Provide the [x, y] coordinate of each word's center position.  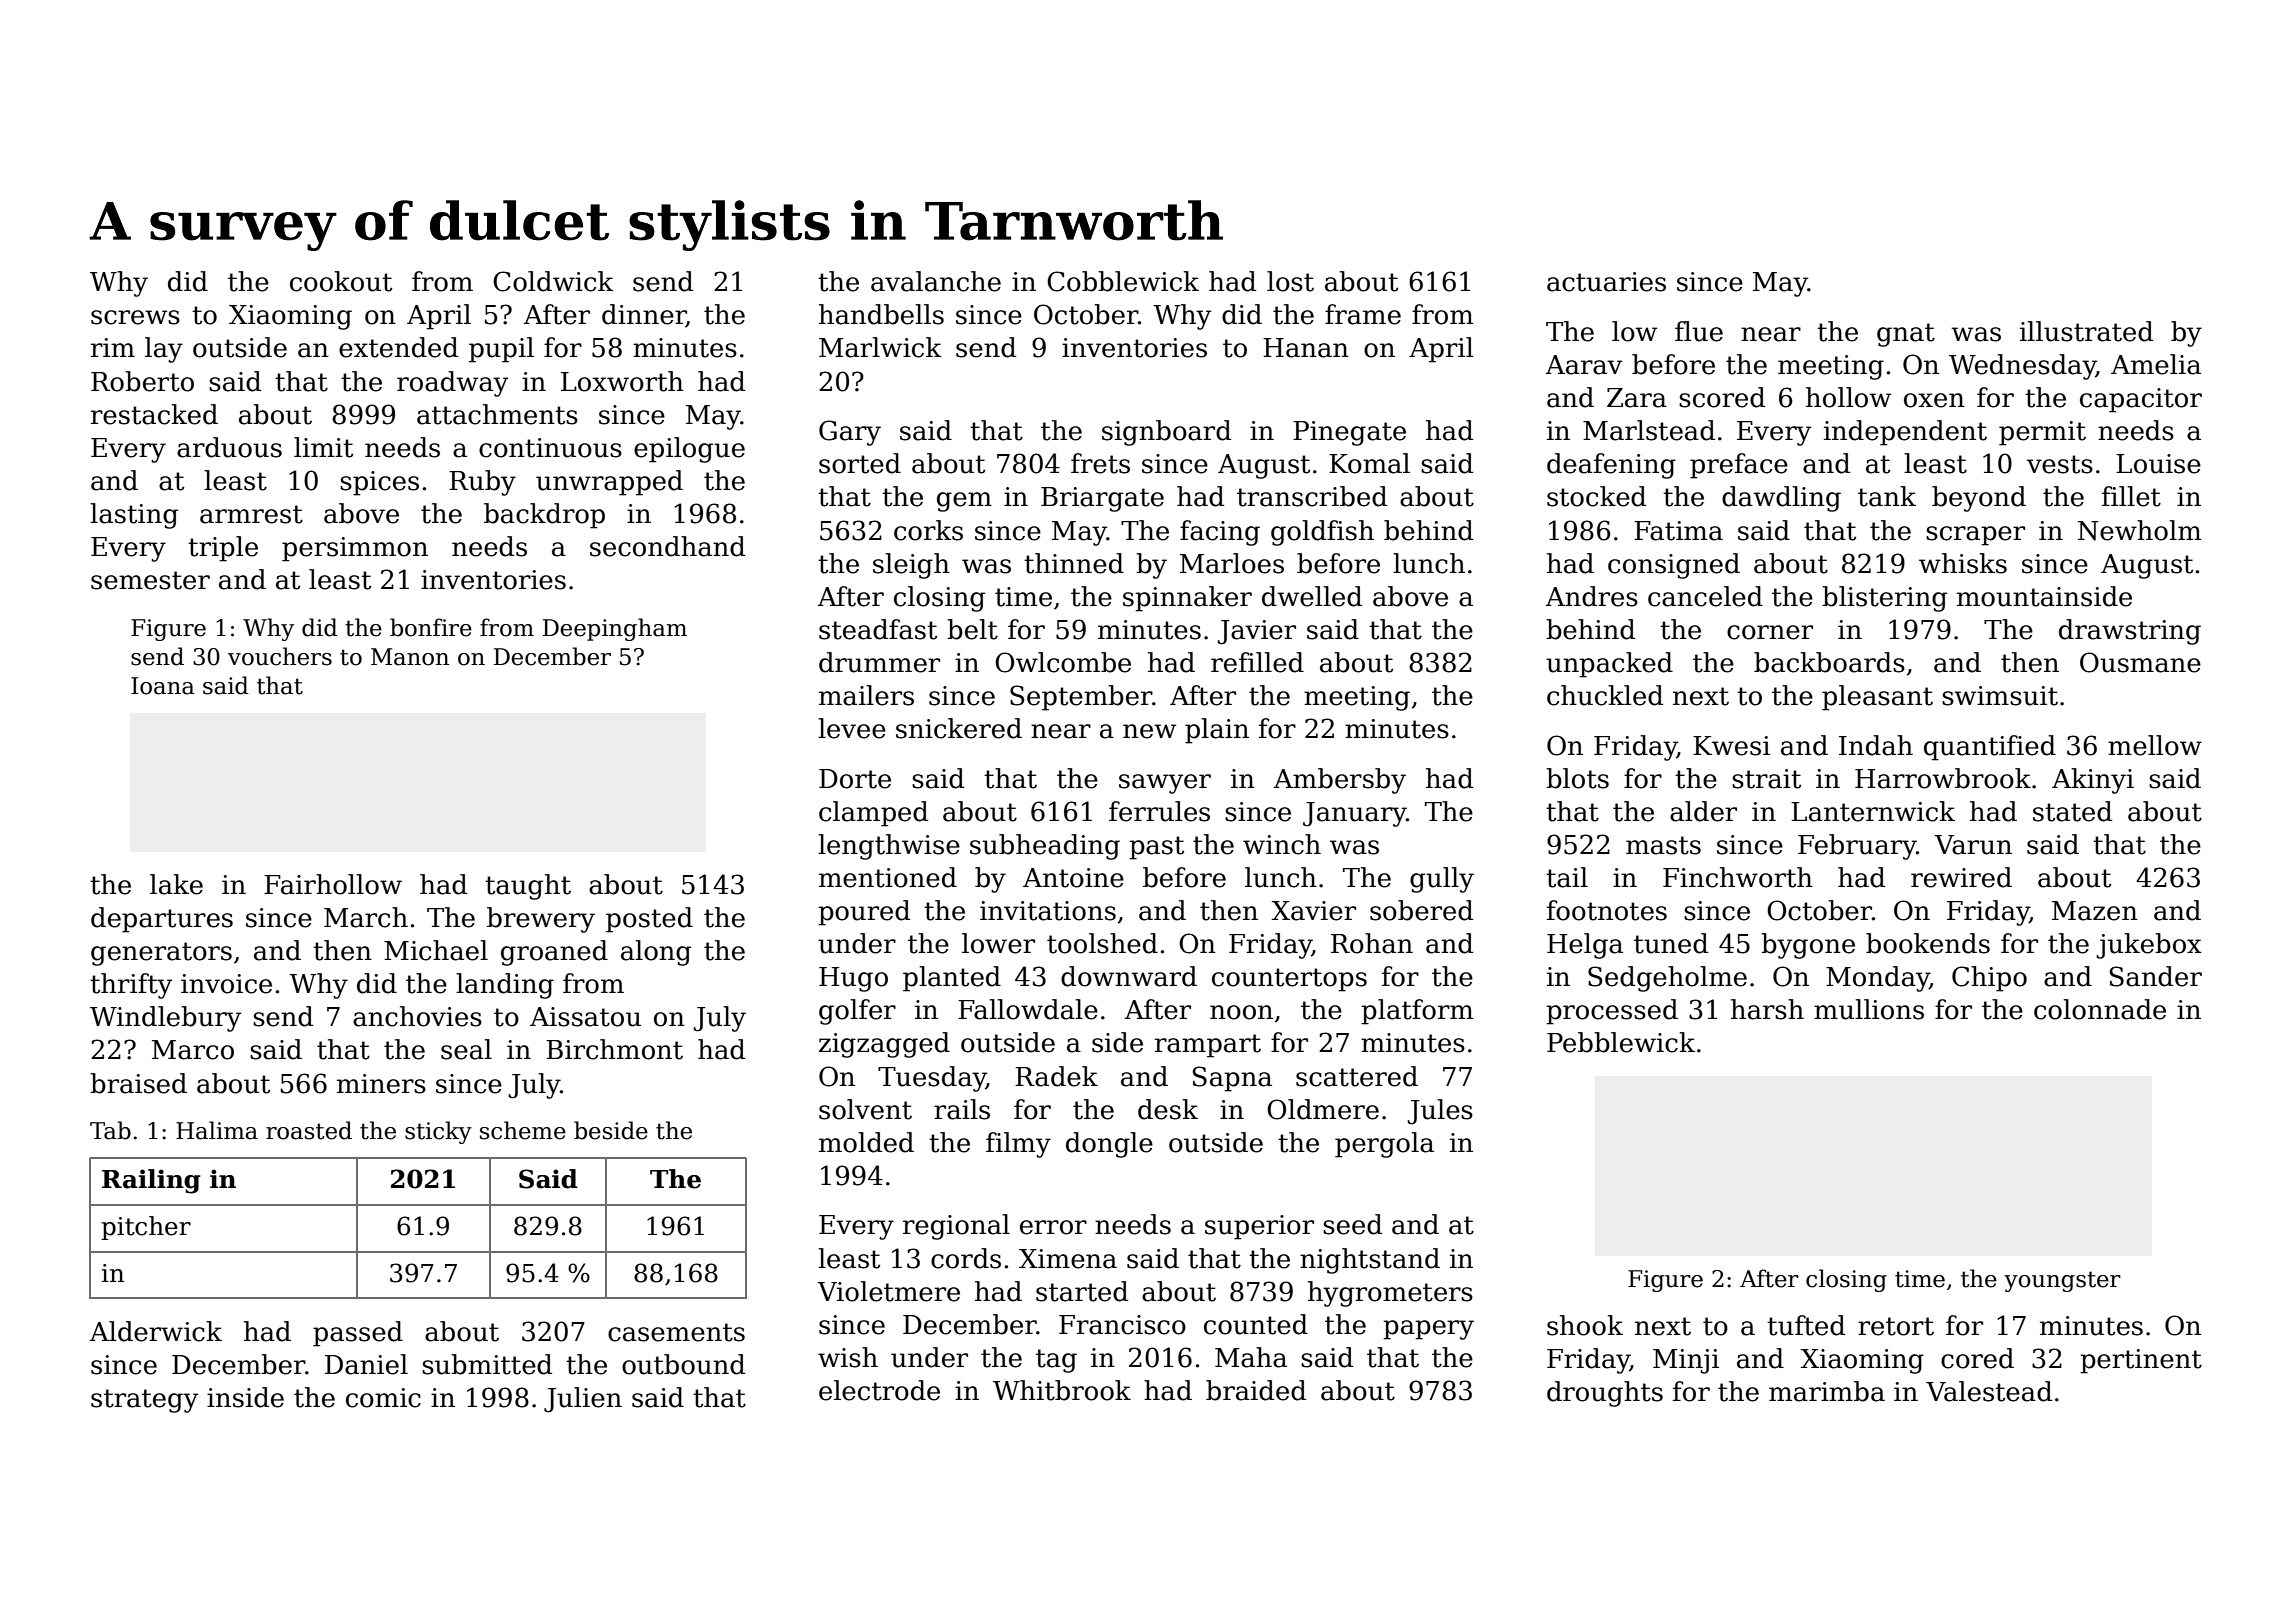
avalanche [936, 281]
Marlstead [1649, 430]
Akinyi [2093, 781]
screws [135, 317]
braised [138, 1083]
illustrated [2086, 331]
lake [176, 884]
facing [1220, 533]
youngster [2062, 1281]
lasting [134, 516]
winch [1282, 844]
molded [866, 1142]
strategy [145, 1401]
